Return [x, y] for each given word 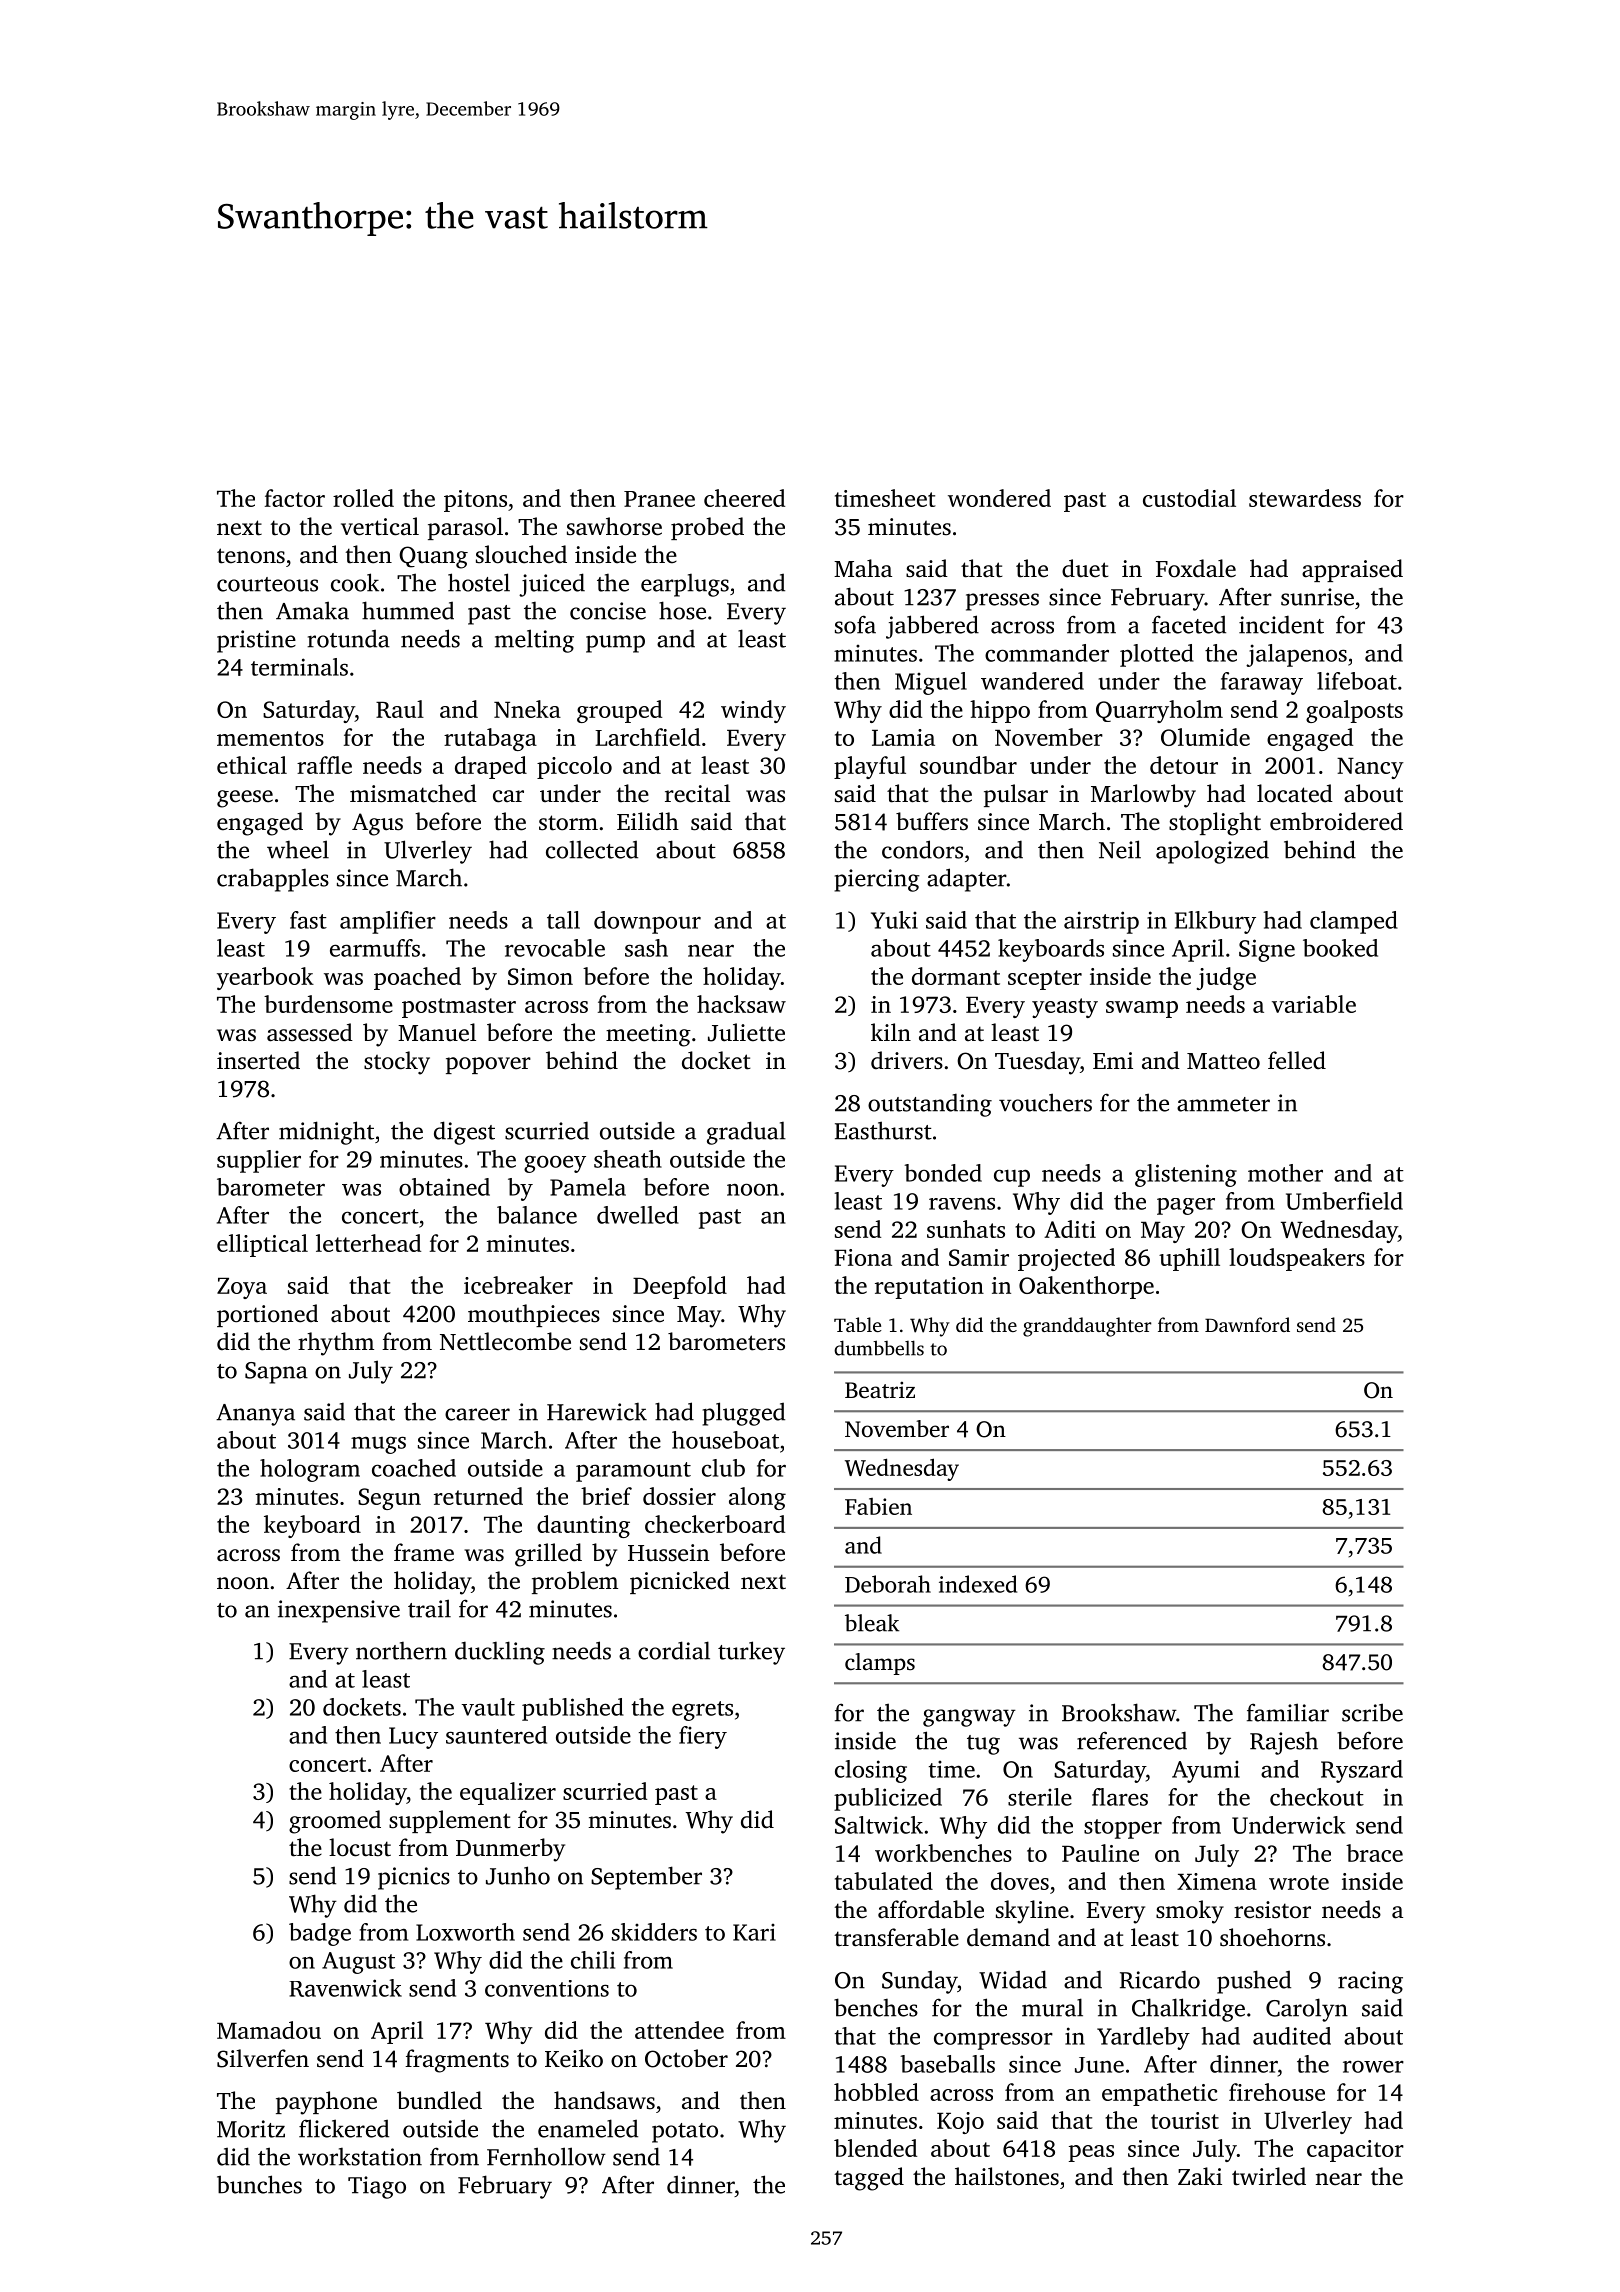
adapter [967, 880]
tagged [869, 2179]
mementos [270, 738]
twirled [1269, 2176]
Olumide [1205, 737]
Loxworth [465, 1932]
